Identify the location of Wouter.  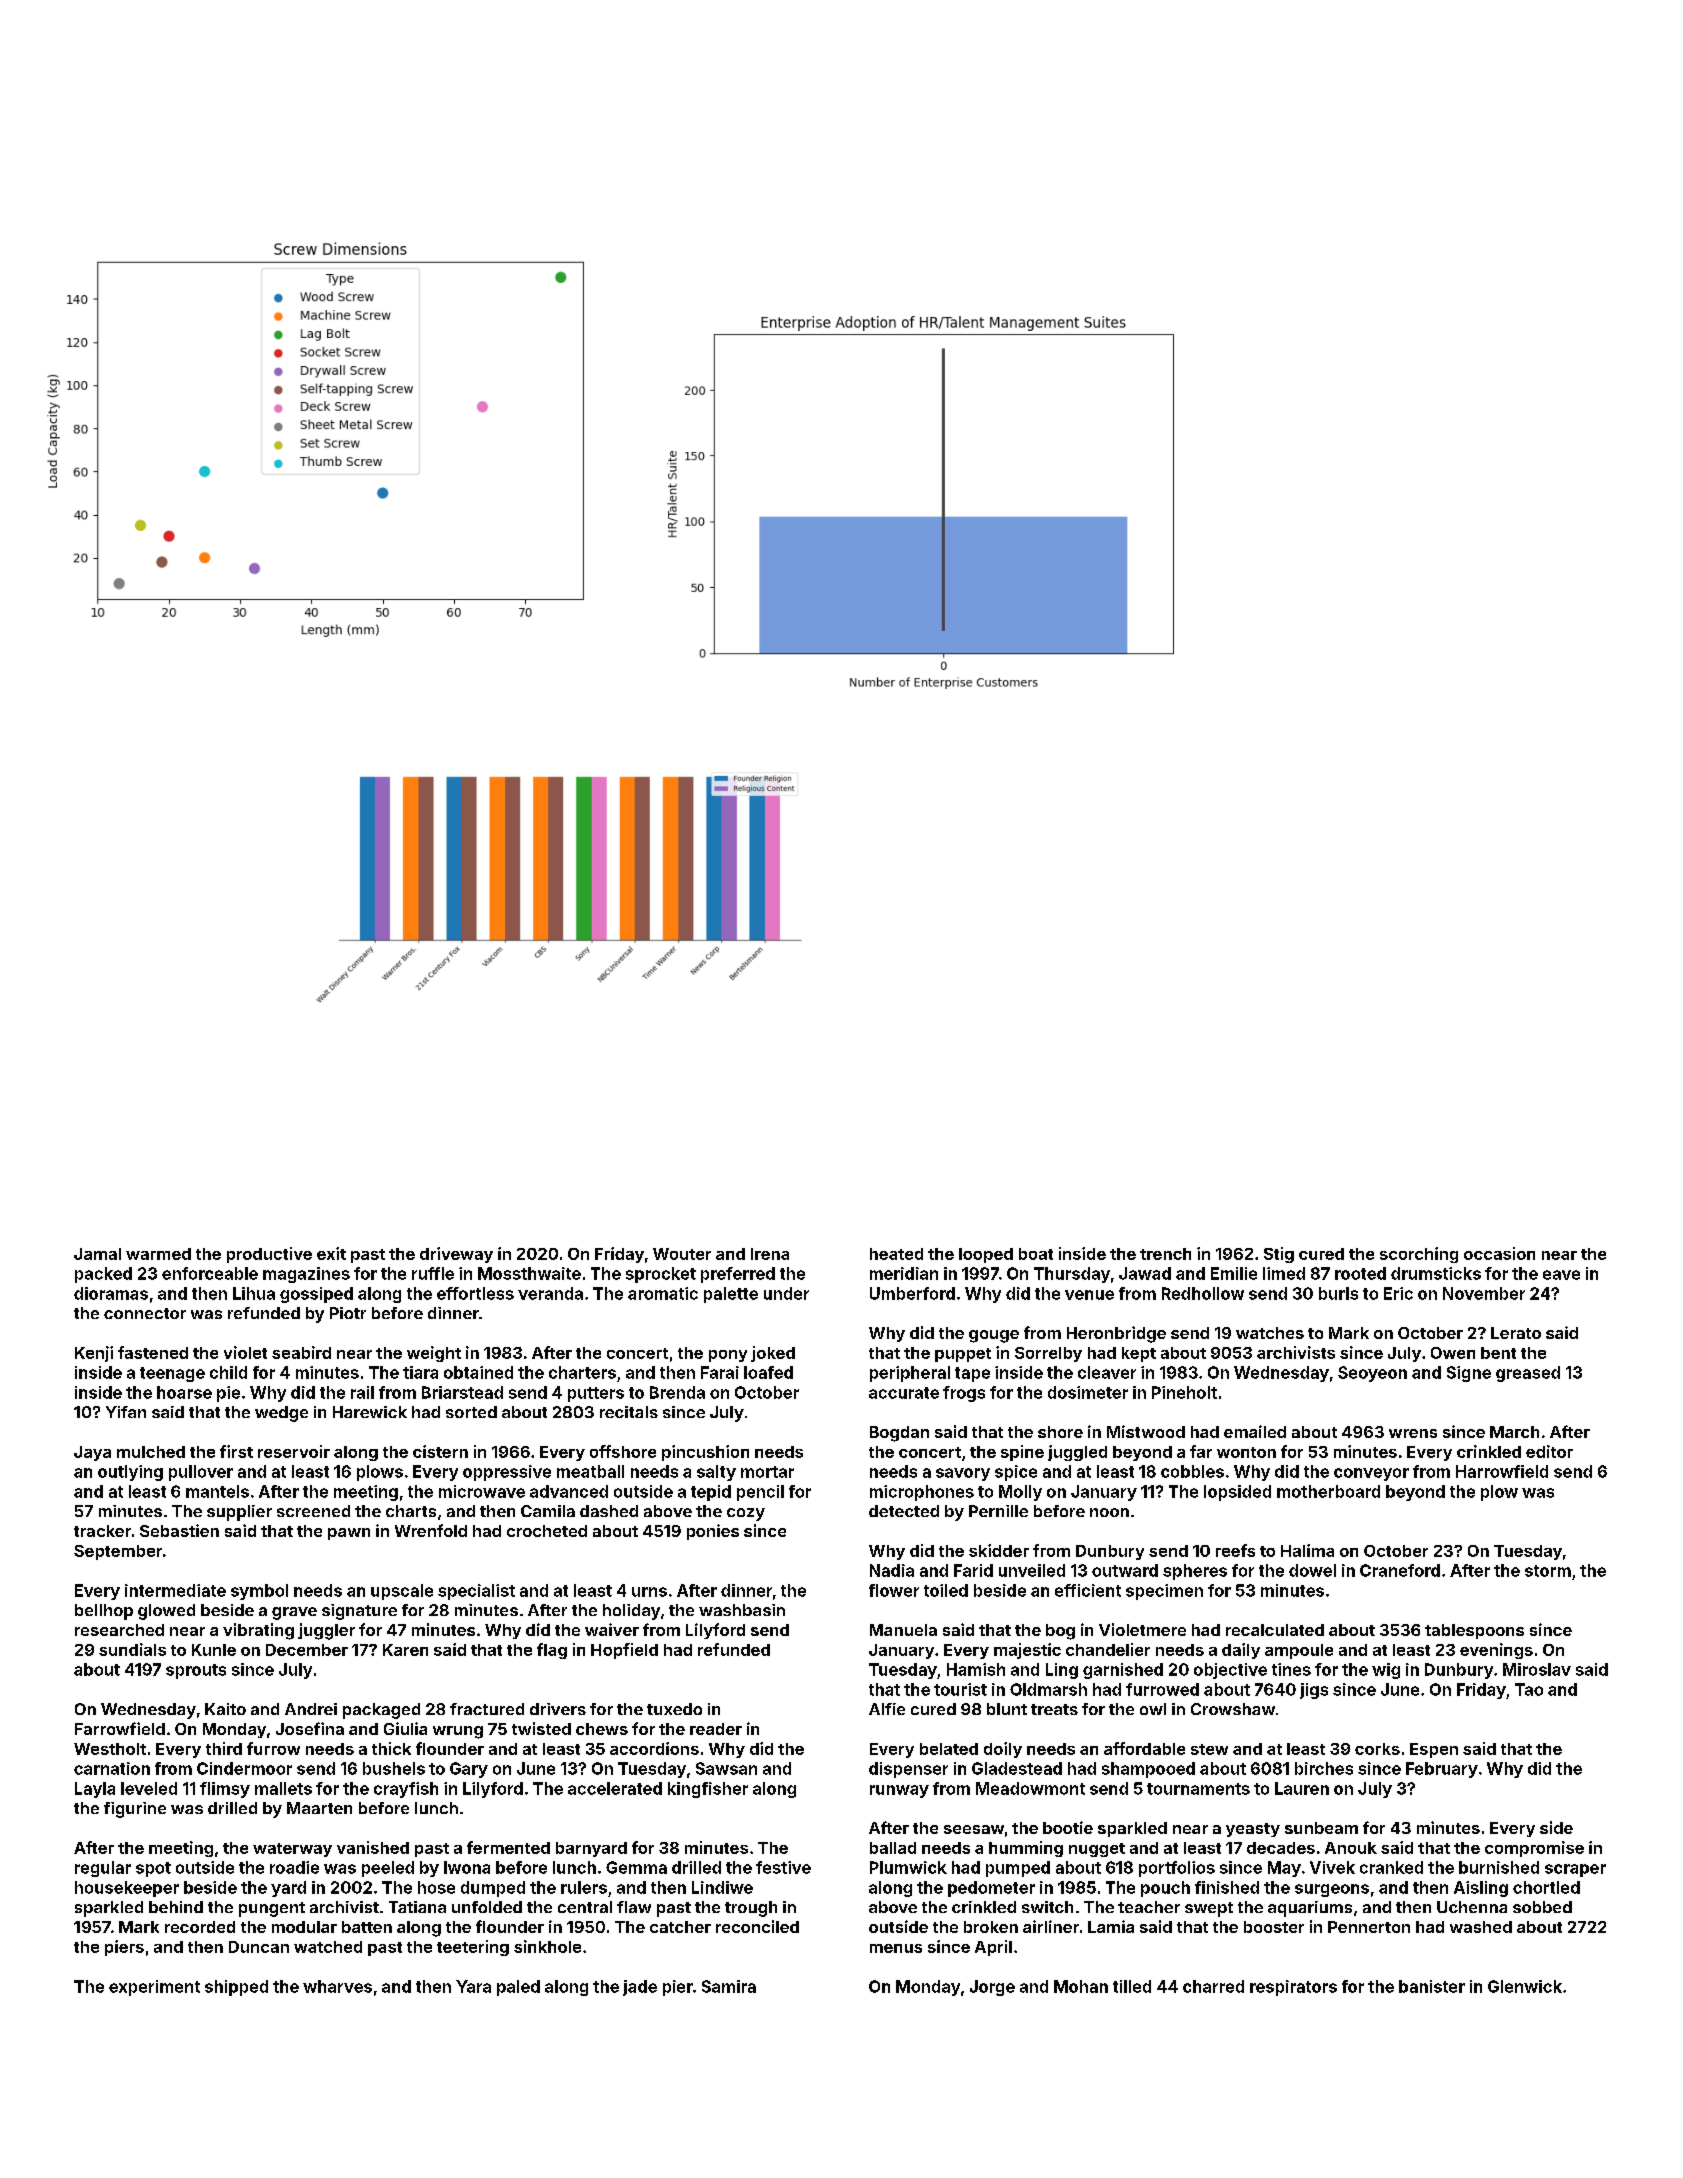
(682, 1254).
